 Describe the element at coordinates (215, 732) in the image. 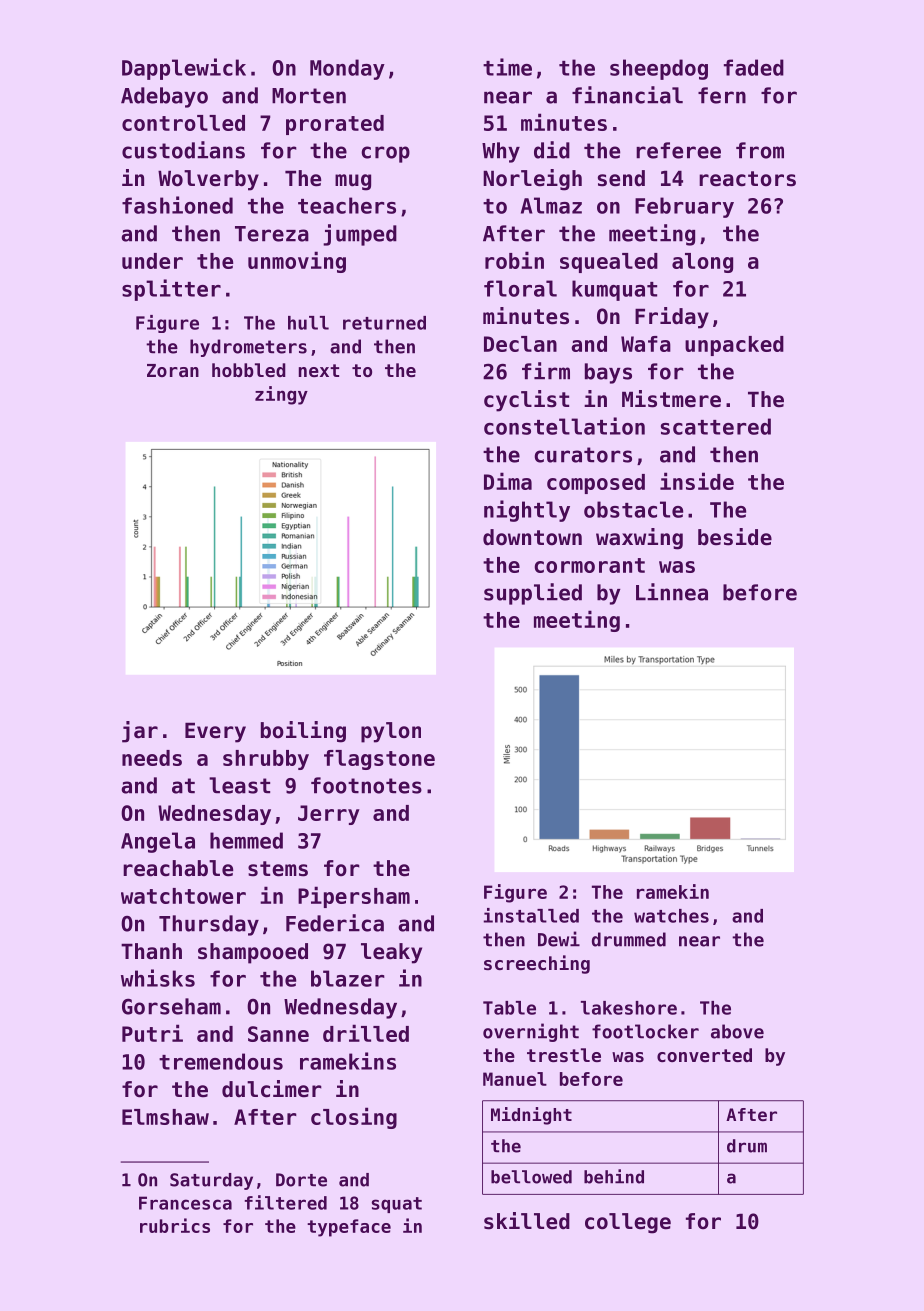

I see `Every` at that location.
